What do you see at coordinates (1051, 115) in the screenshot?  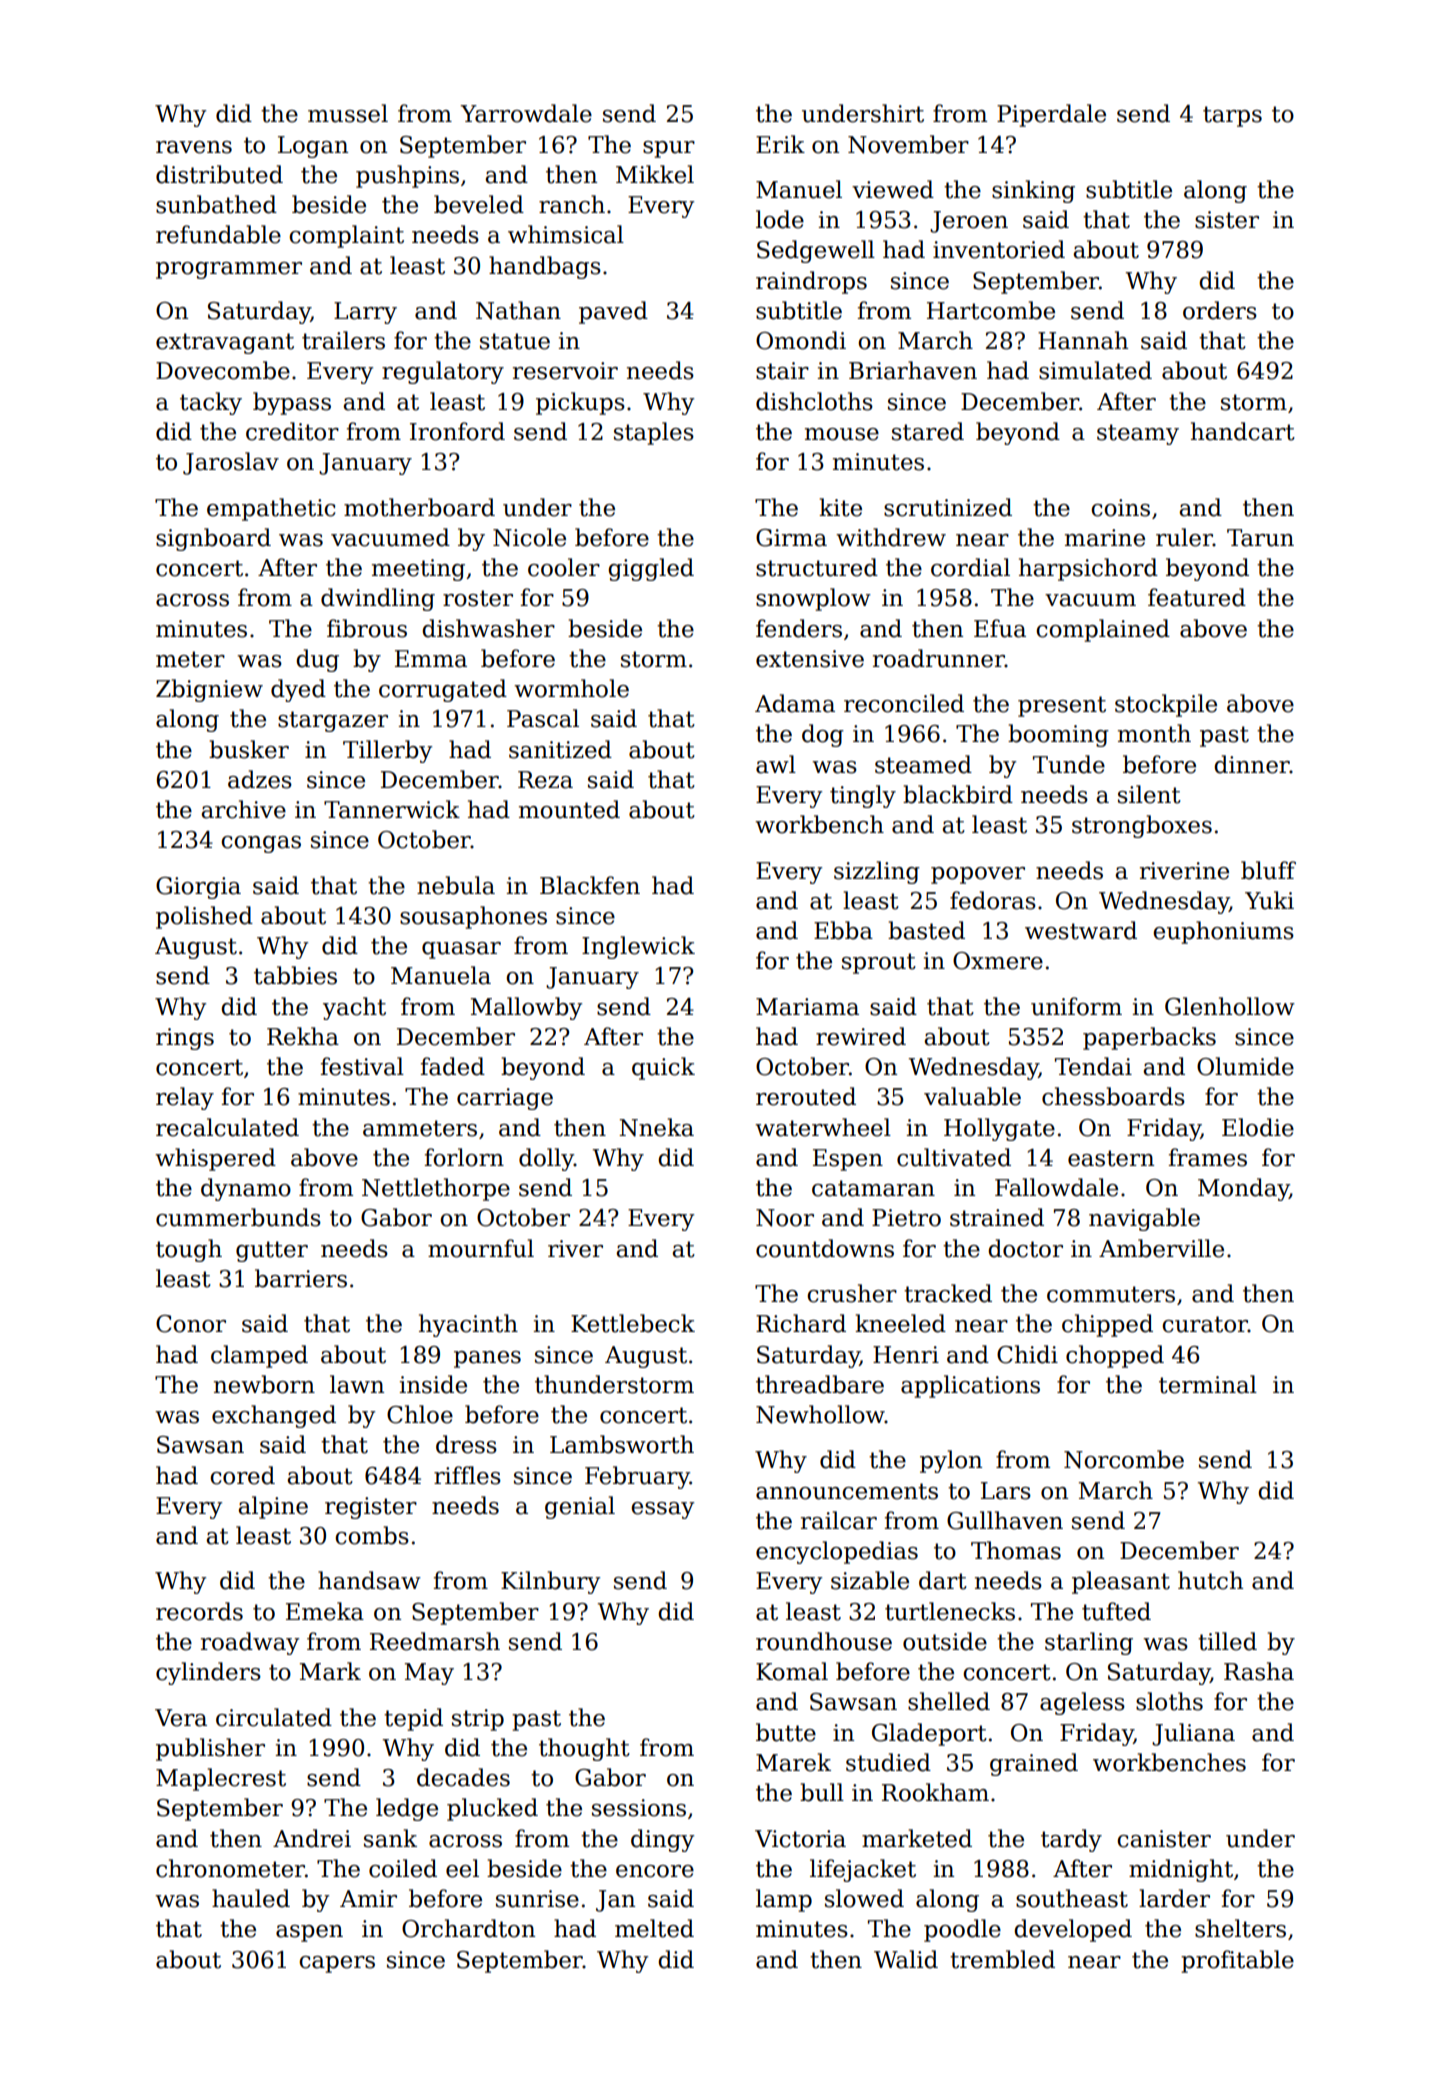 I see `Piperdale` at bounding box center [1051, 115].
